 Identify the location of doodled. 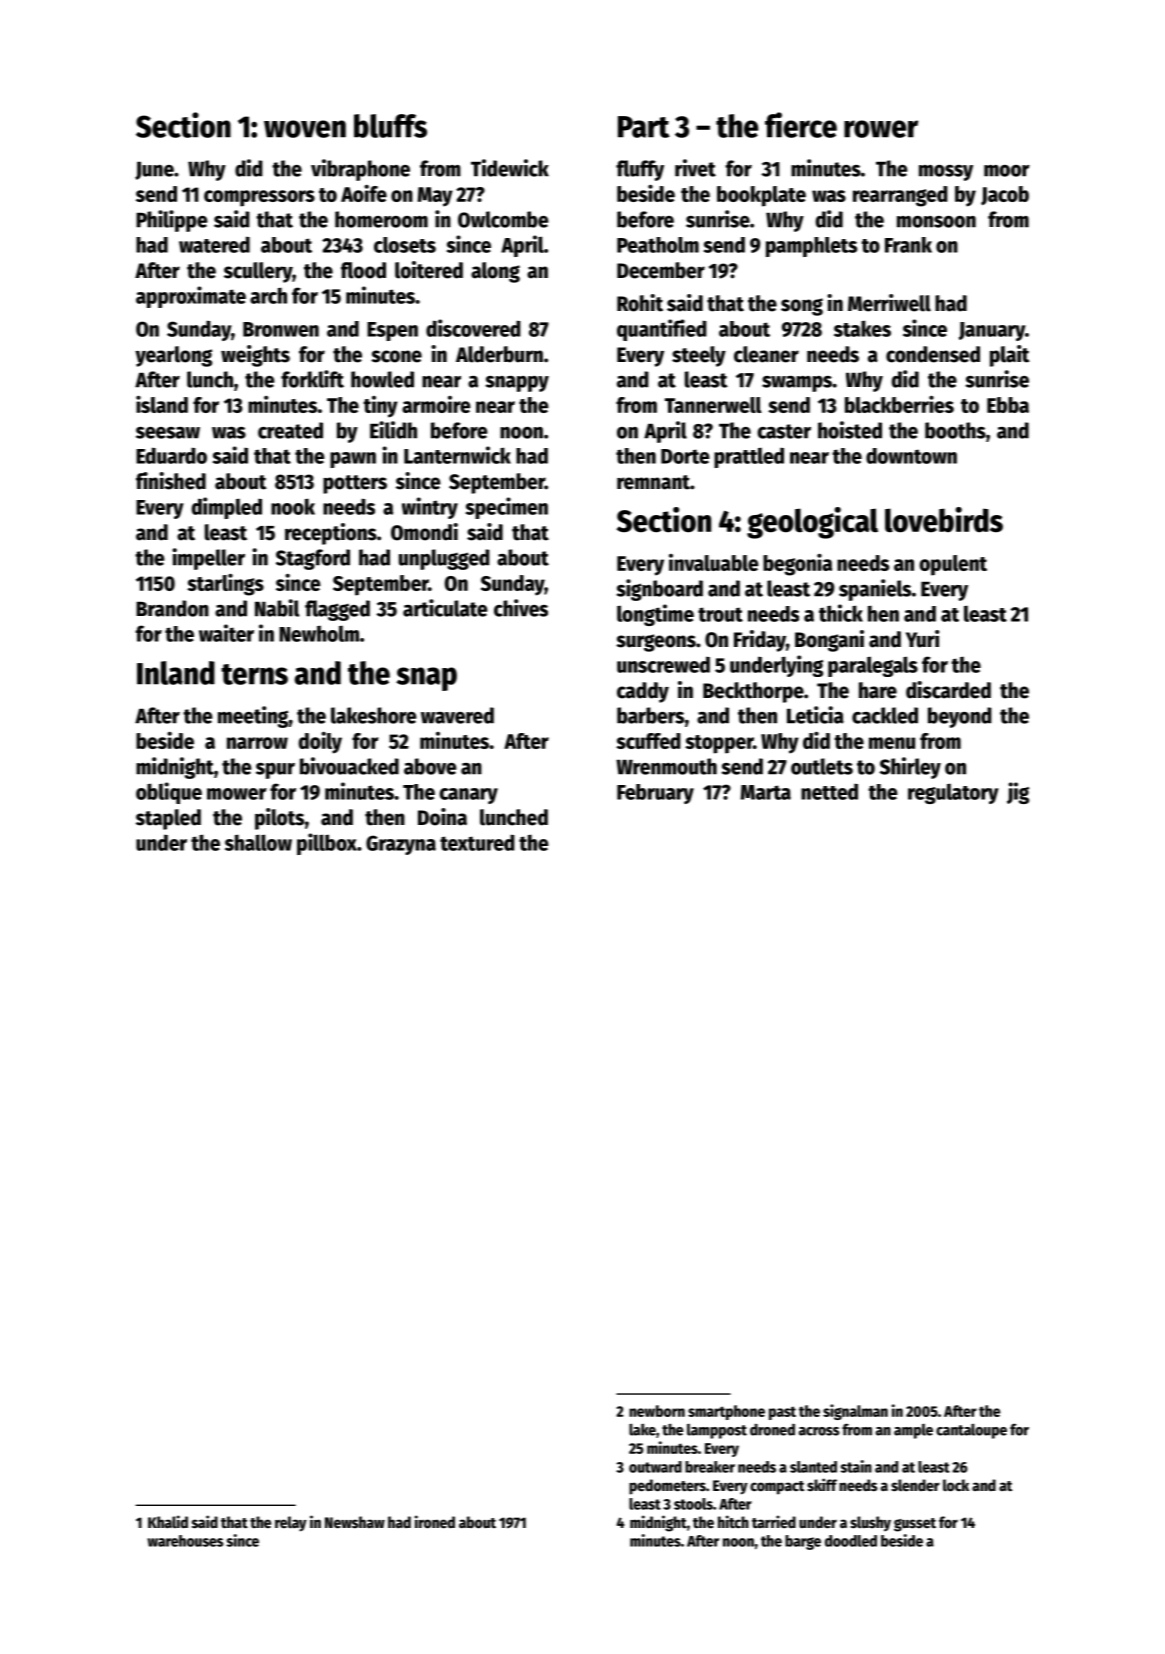
(851, 1541).
